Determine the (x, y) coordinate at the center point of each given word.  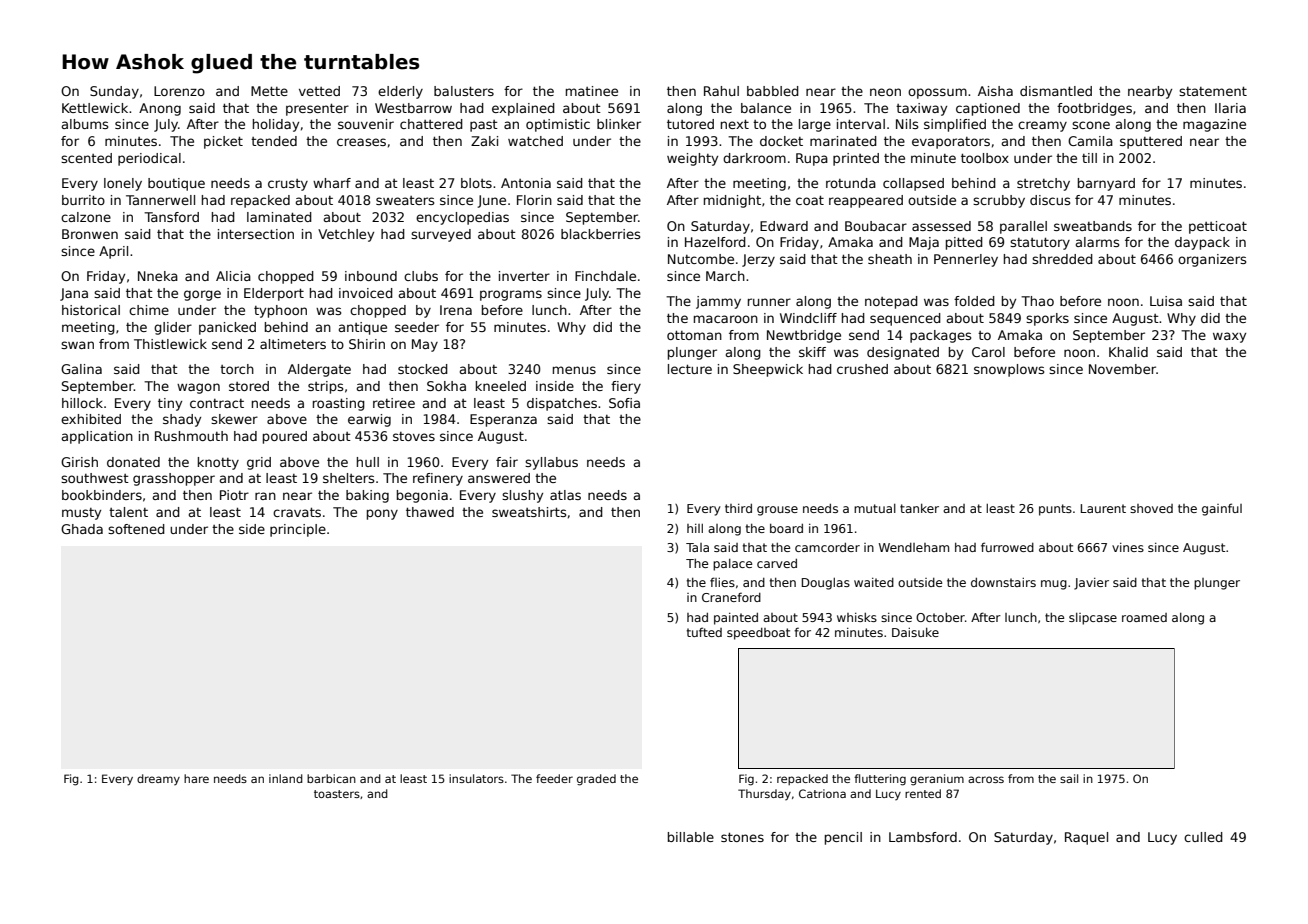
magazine (1214, 125)
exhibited (91, 419)
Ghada (82, 529)
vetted (319, 91)
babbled (773, 91)
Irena (456, 310)
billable (691, 837)
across (986, 779)
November (1122, 369)
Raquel (1086, 838)
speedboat (758, 634)
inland (286, 778)
